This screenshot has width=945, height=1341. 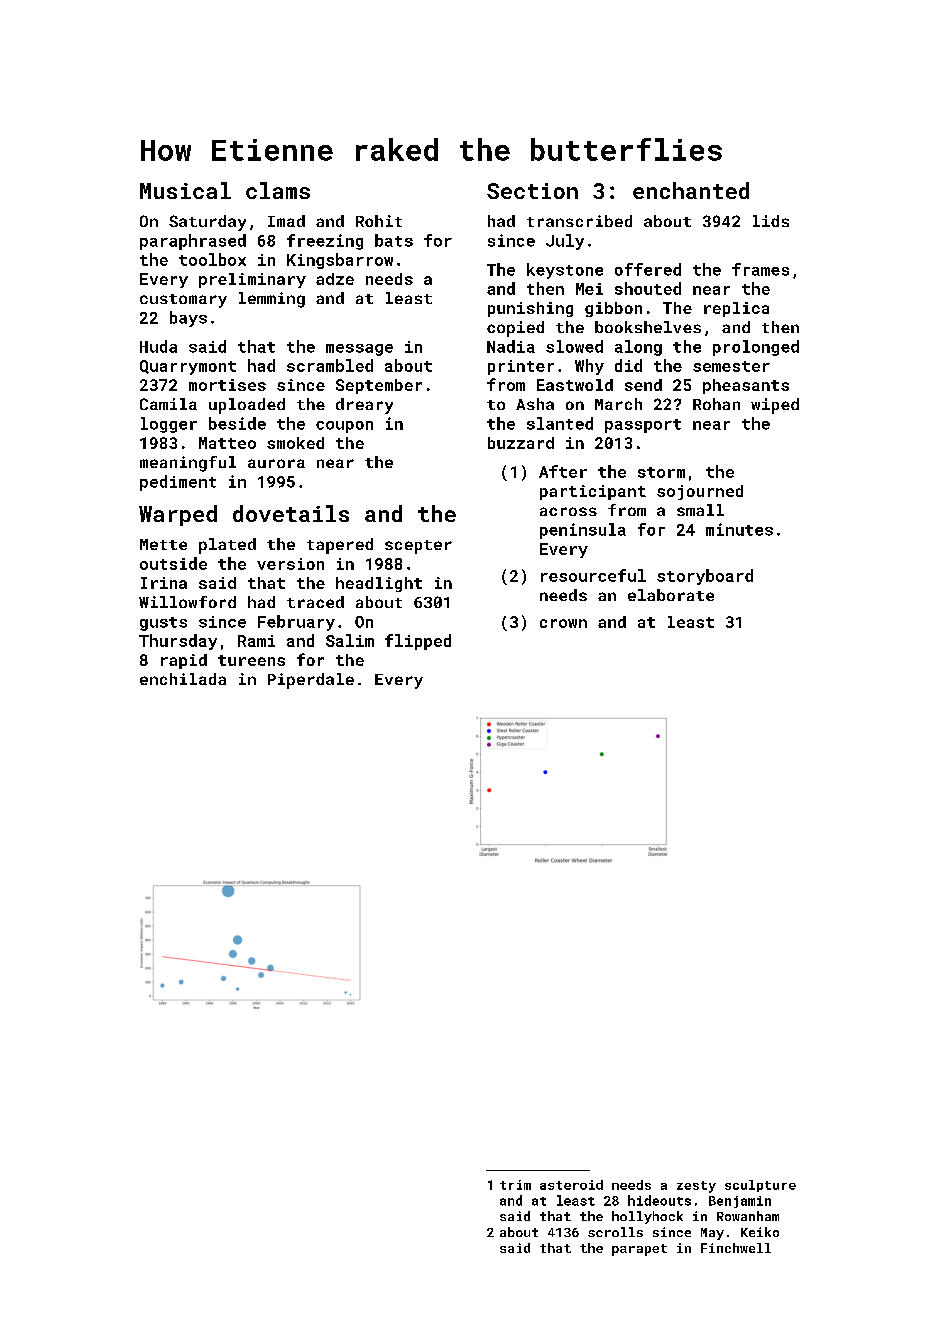 What do you see at coordinates (691, 190) in the screenshot?
I see `enchanted` at bounding box center [691, 190].
